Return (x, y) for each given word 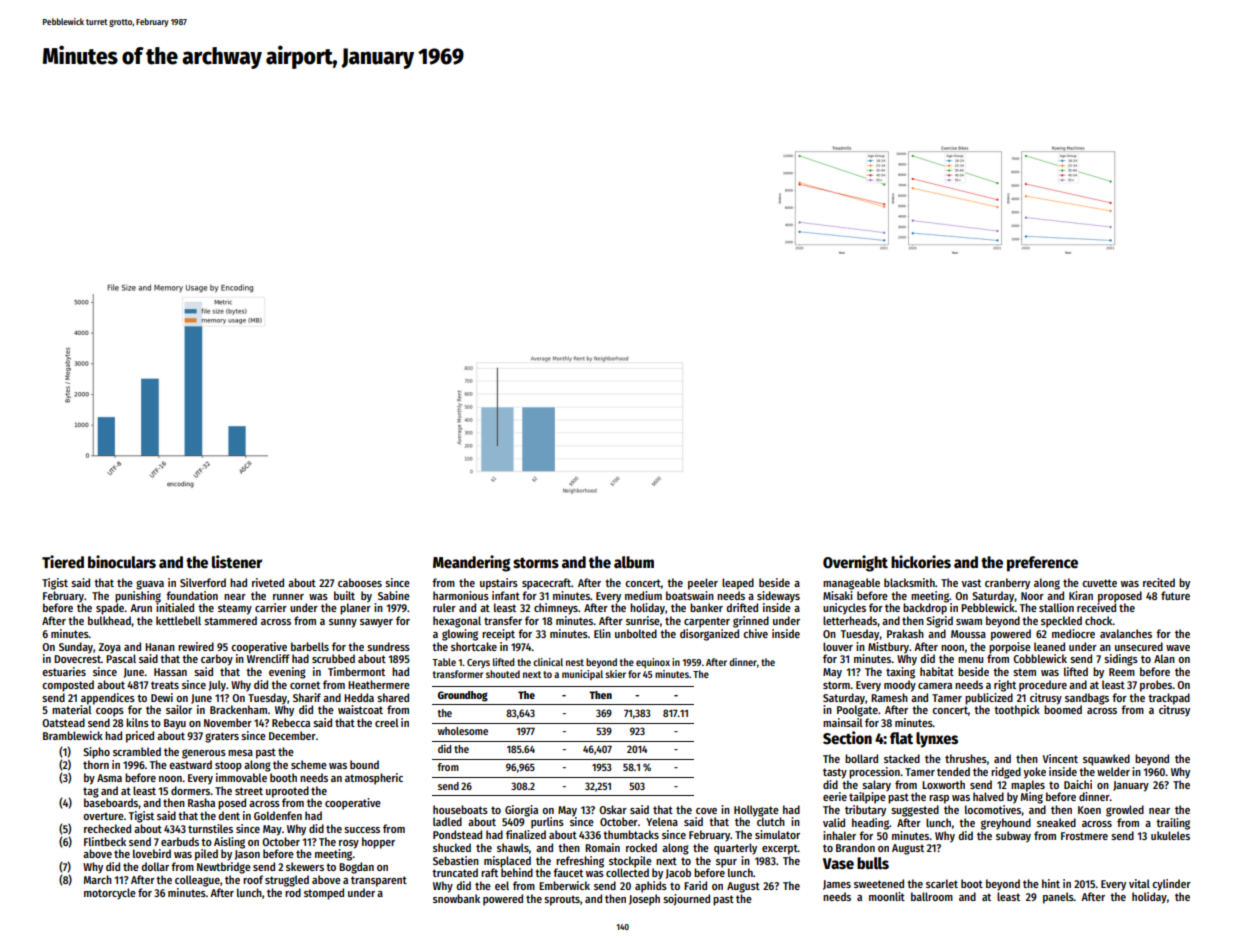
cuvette (1099, 583)
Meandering (471, 563)
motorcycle (110, 894)
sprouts (562, 900)
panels (1058, 898)
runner (288, 597)
